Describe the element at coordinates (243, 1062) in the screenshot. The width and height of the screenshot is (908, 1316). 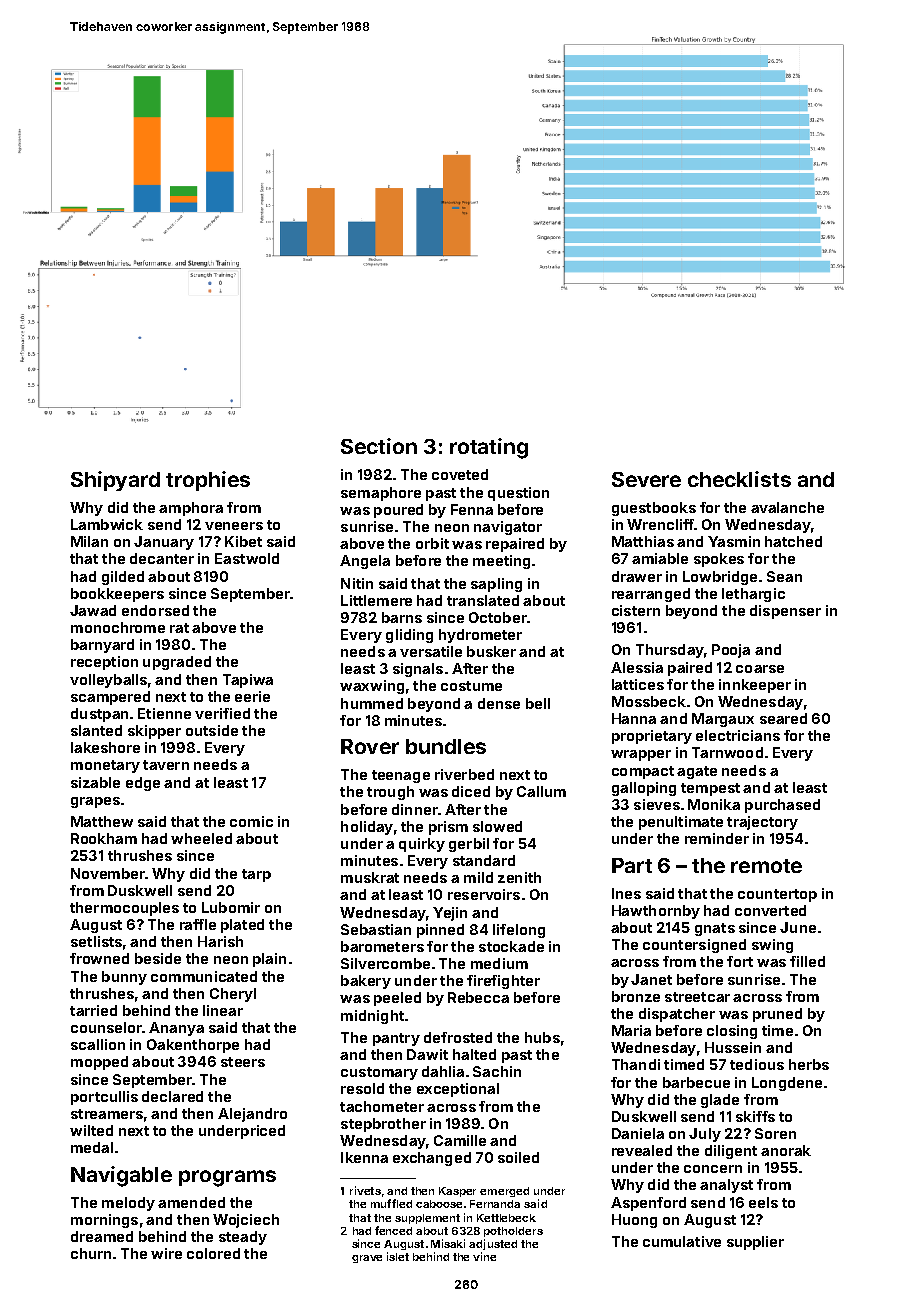
I see `steers` at that location.
